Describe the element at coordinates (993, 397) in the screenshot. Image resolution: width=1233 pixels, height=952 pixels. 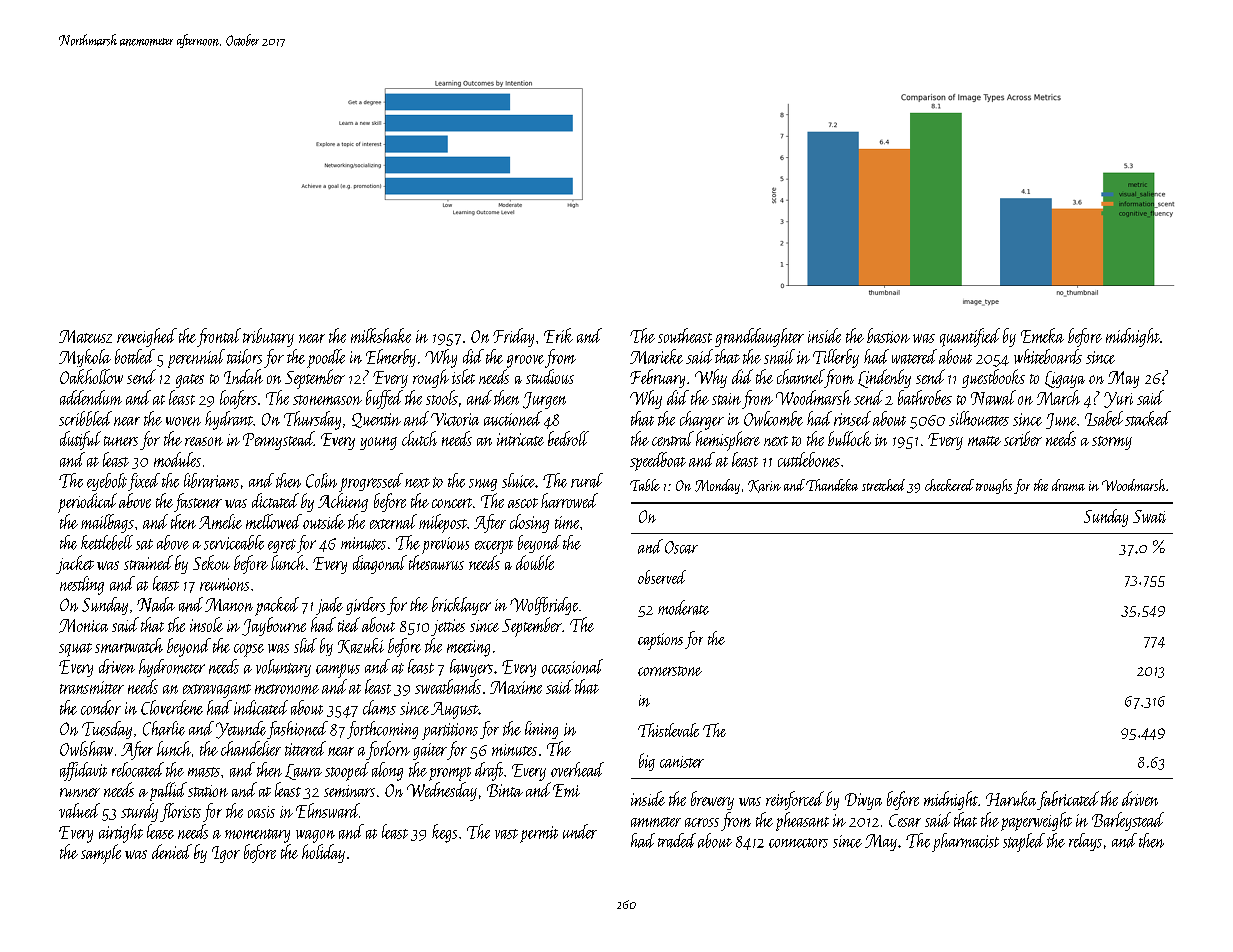
I see `Nawal` at that location.
